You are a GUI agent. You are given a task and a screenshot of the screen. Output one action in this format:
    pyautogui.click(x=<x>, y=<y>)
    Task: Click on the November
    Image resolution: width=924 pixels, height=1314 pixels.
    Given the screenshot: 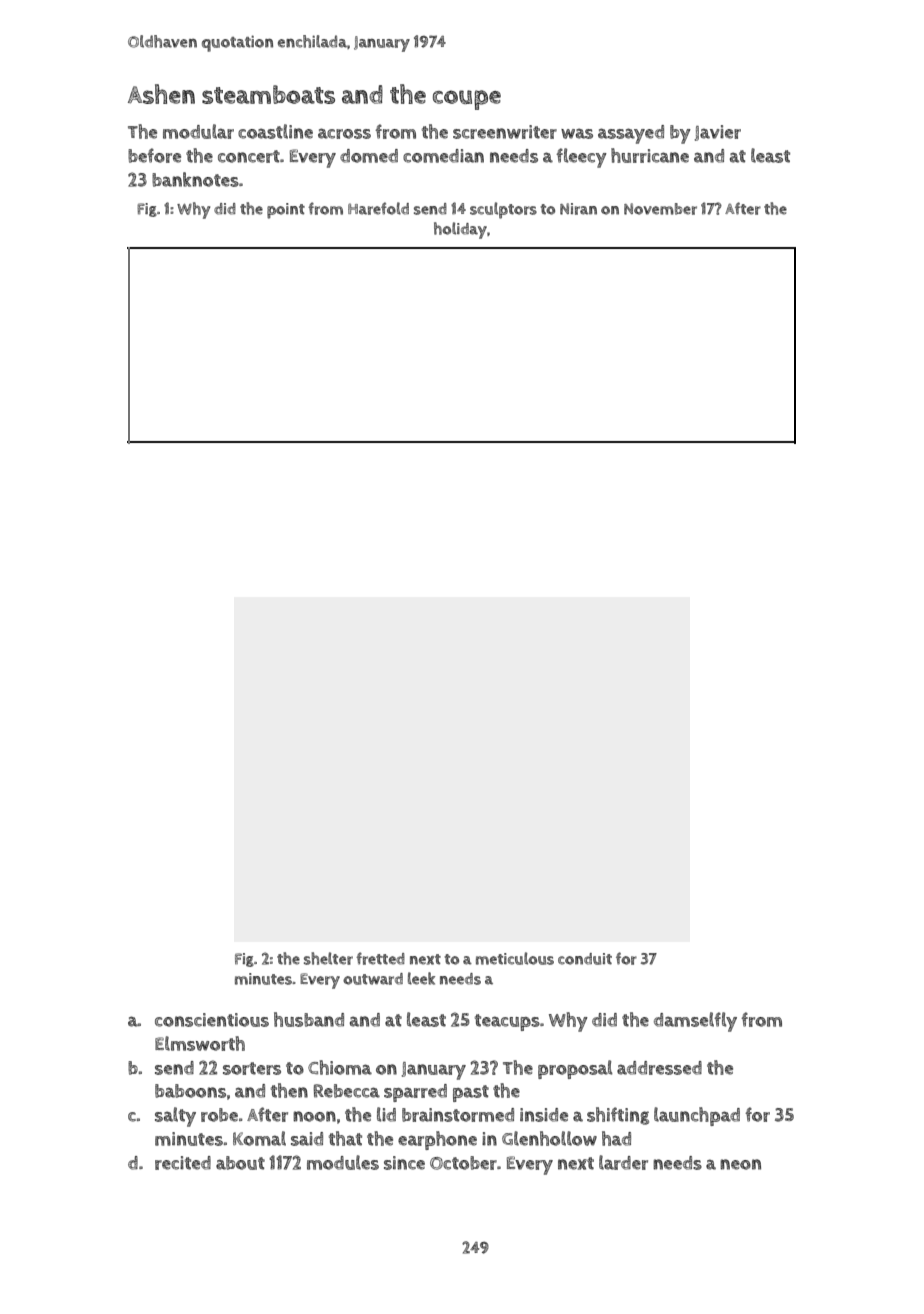 What is the action you would take?
    pyautogui.click(x=660, y=209)
